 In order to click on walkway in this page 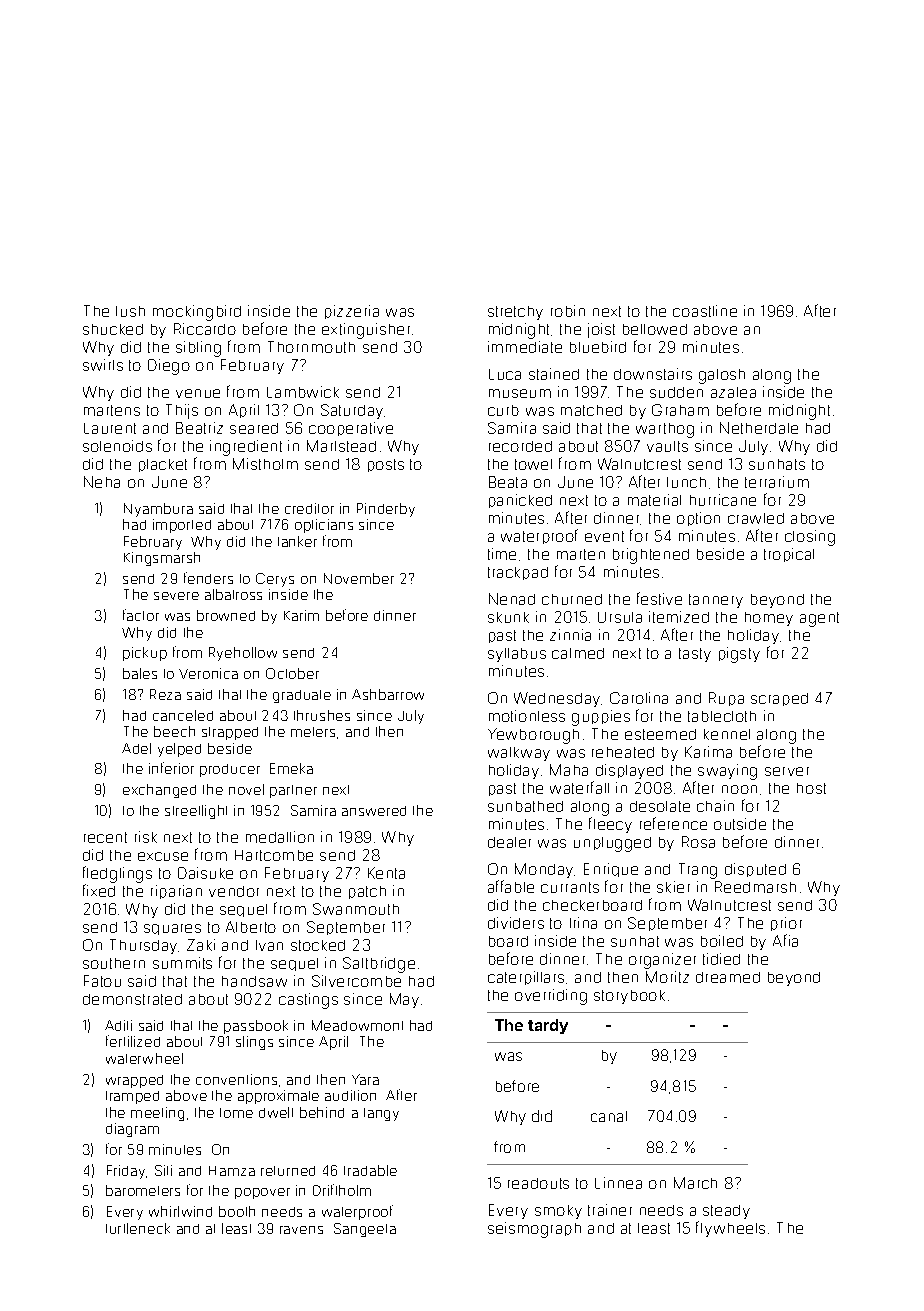, I will do `click(519, 754)`.
